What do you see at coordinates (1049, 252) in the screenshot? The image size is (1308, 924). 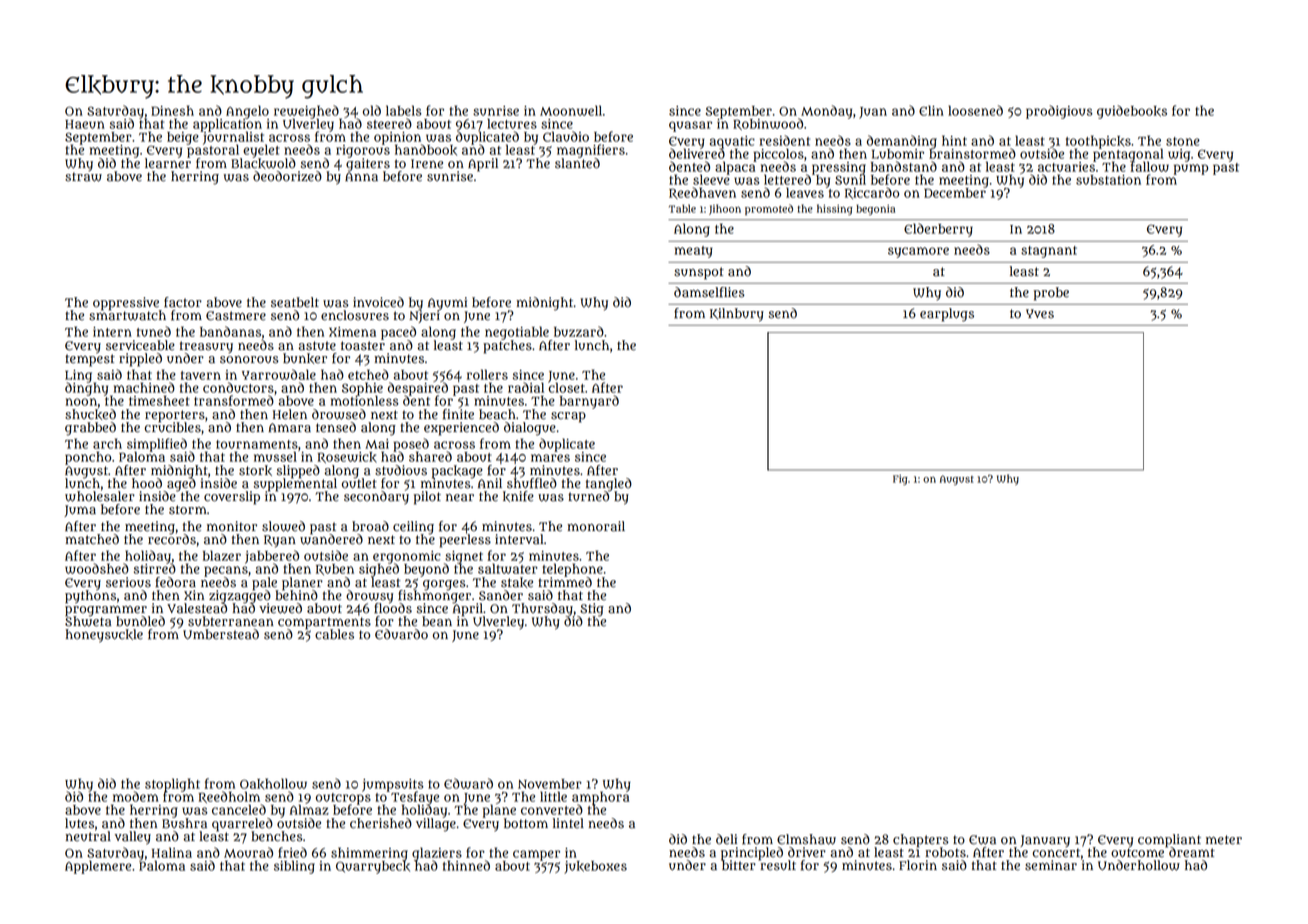 I see `stagnant` at bounding box center [1049, 252].
